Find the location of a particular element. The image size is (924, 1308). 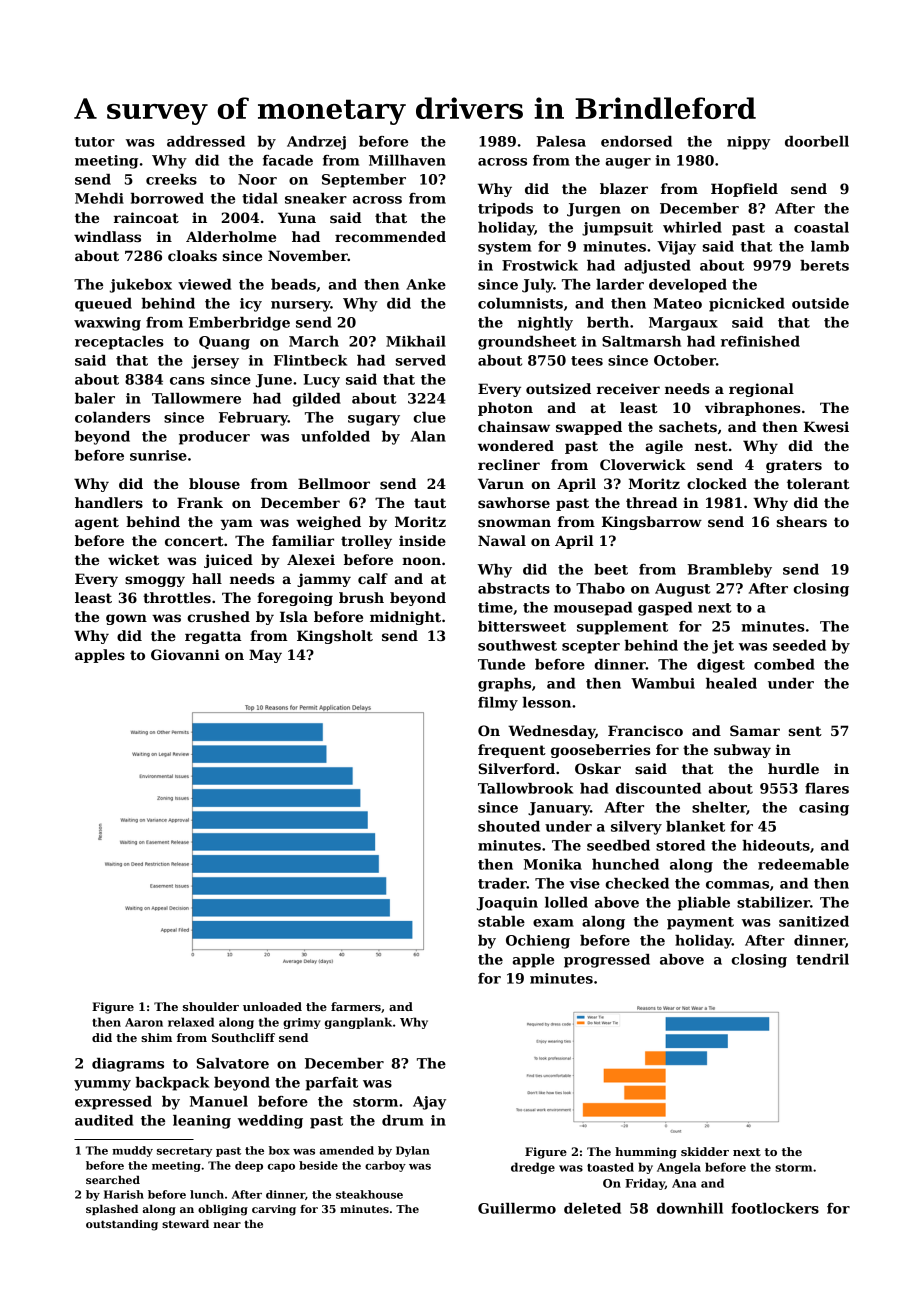

endorsed is located at coordinates (636, 141).
